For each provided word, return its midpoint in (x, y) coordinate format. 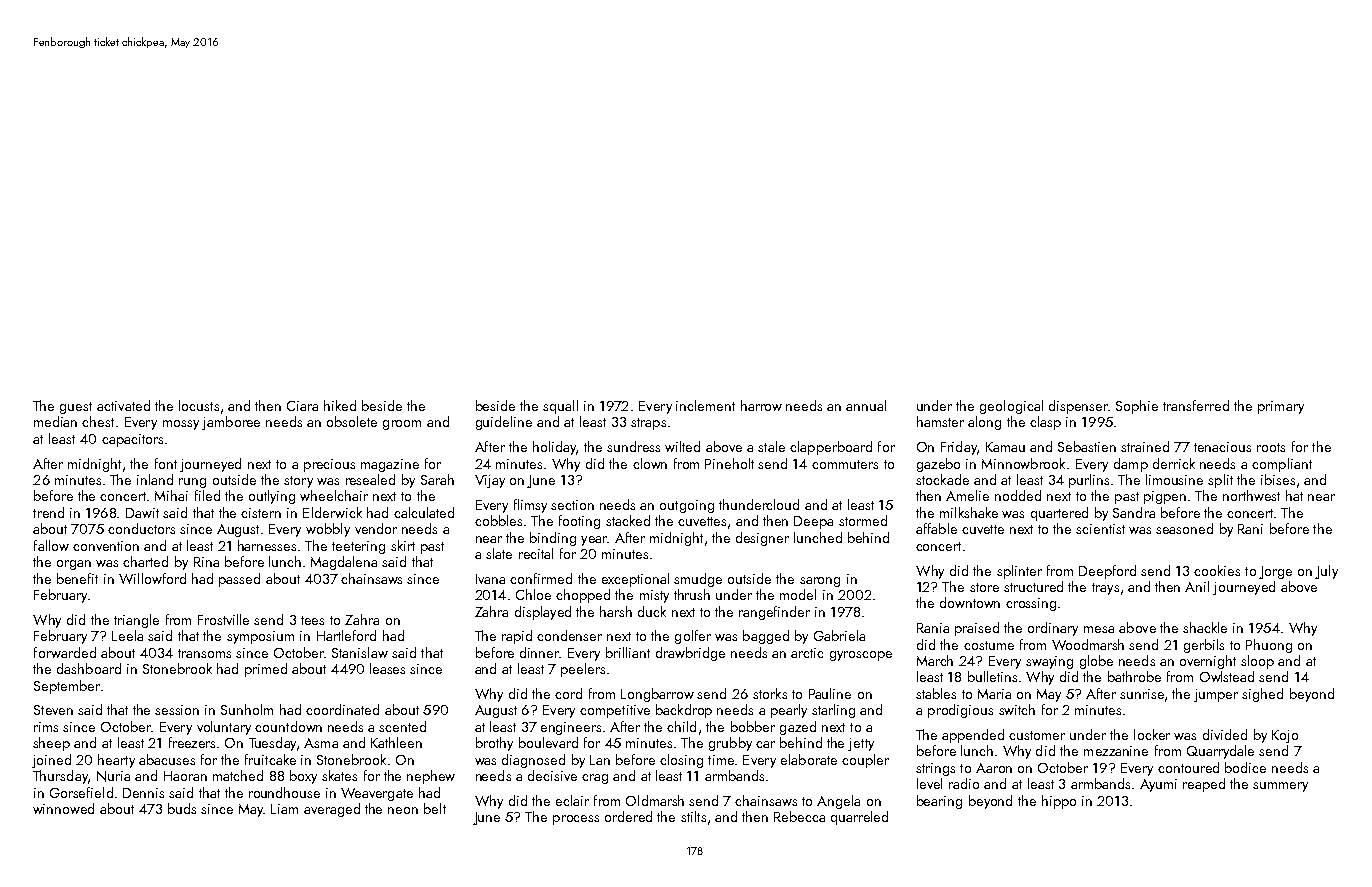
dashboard (89, 668)
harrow (761, 405)
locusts (199, 405)
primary (1281, 407)
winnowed (63, 808)
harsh (616, 611)
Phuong (1269, 646)
